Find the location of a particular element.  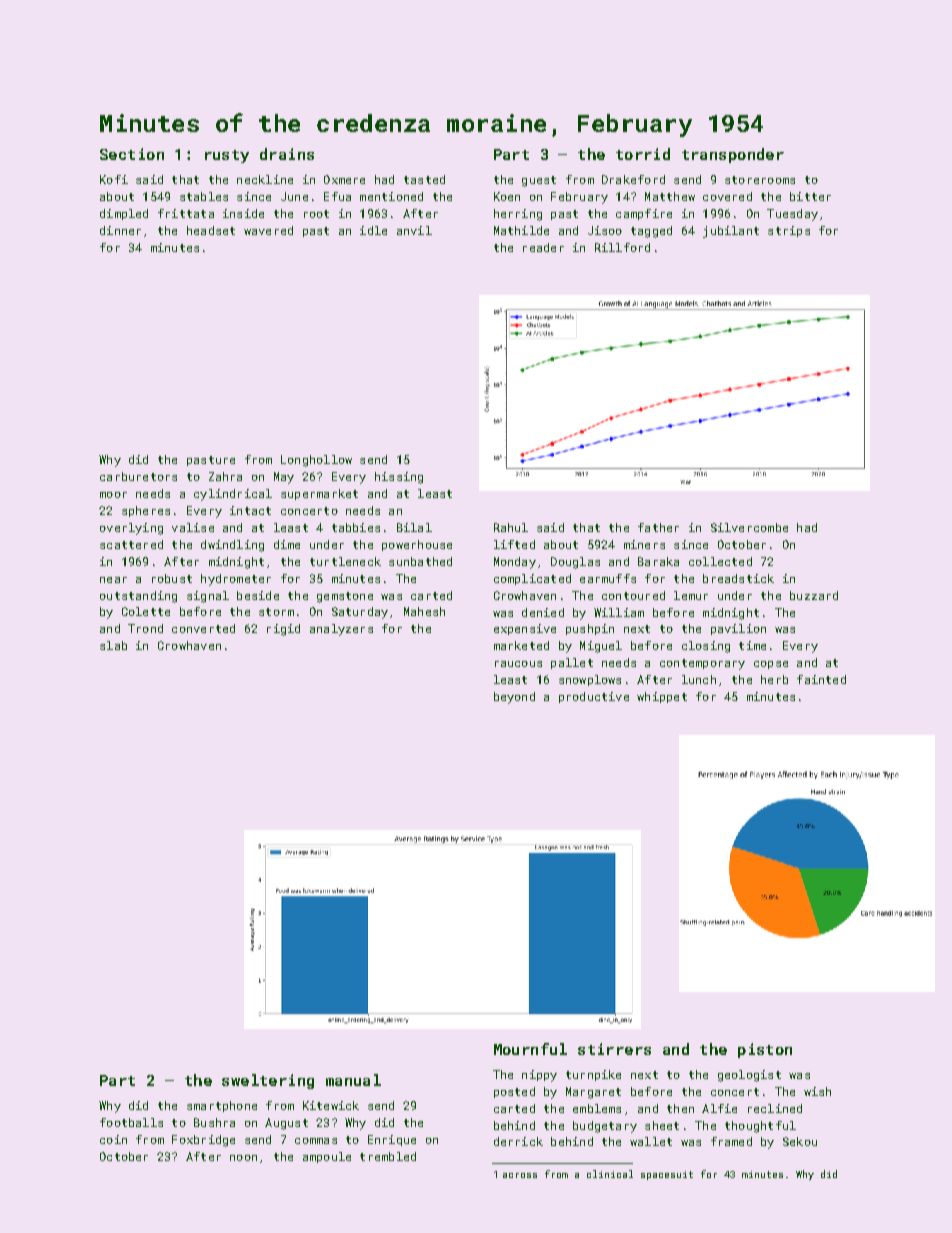

father is located at coordinates (658, 527).
